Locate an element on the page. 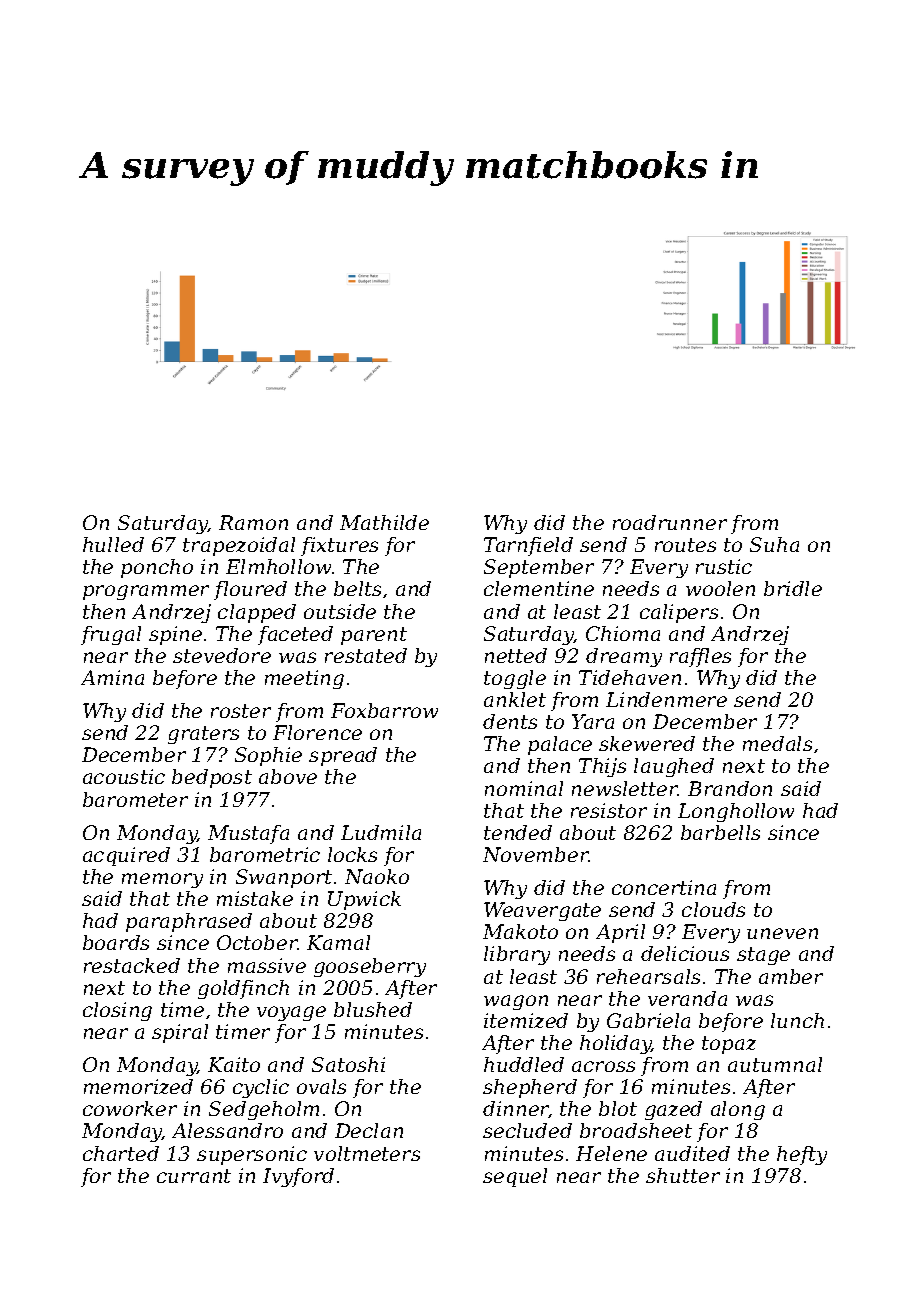 The height and width of the image is (1314, 924). raffles is located at coordinates (700, 657).
